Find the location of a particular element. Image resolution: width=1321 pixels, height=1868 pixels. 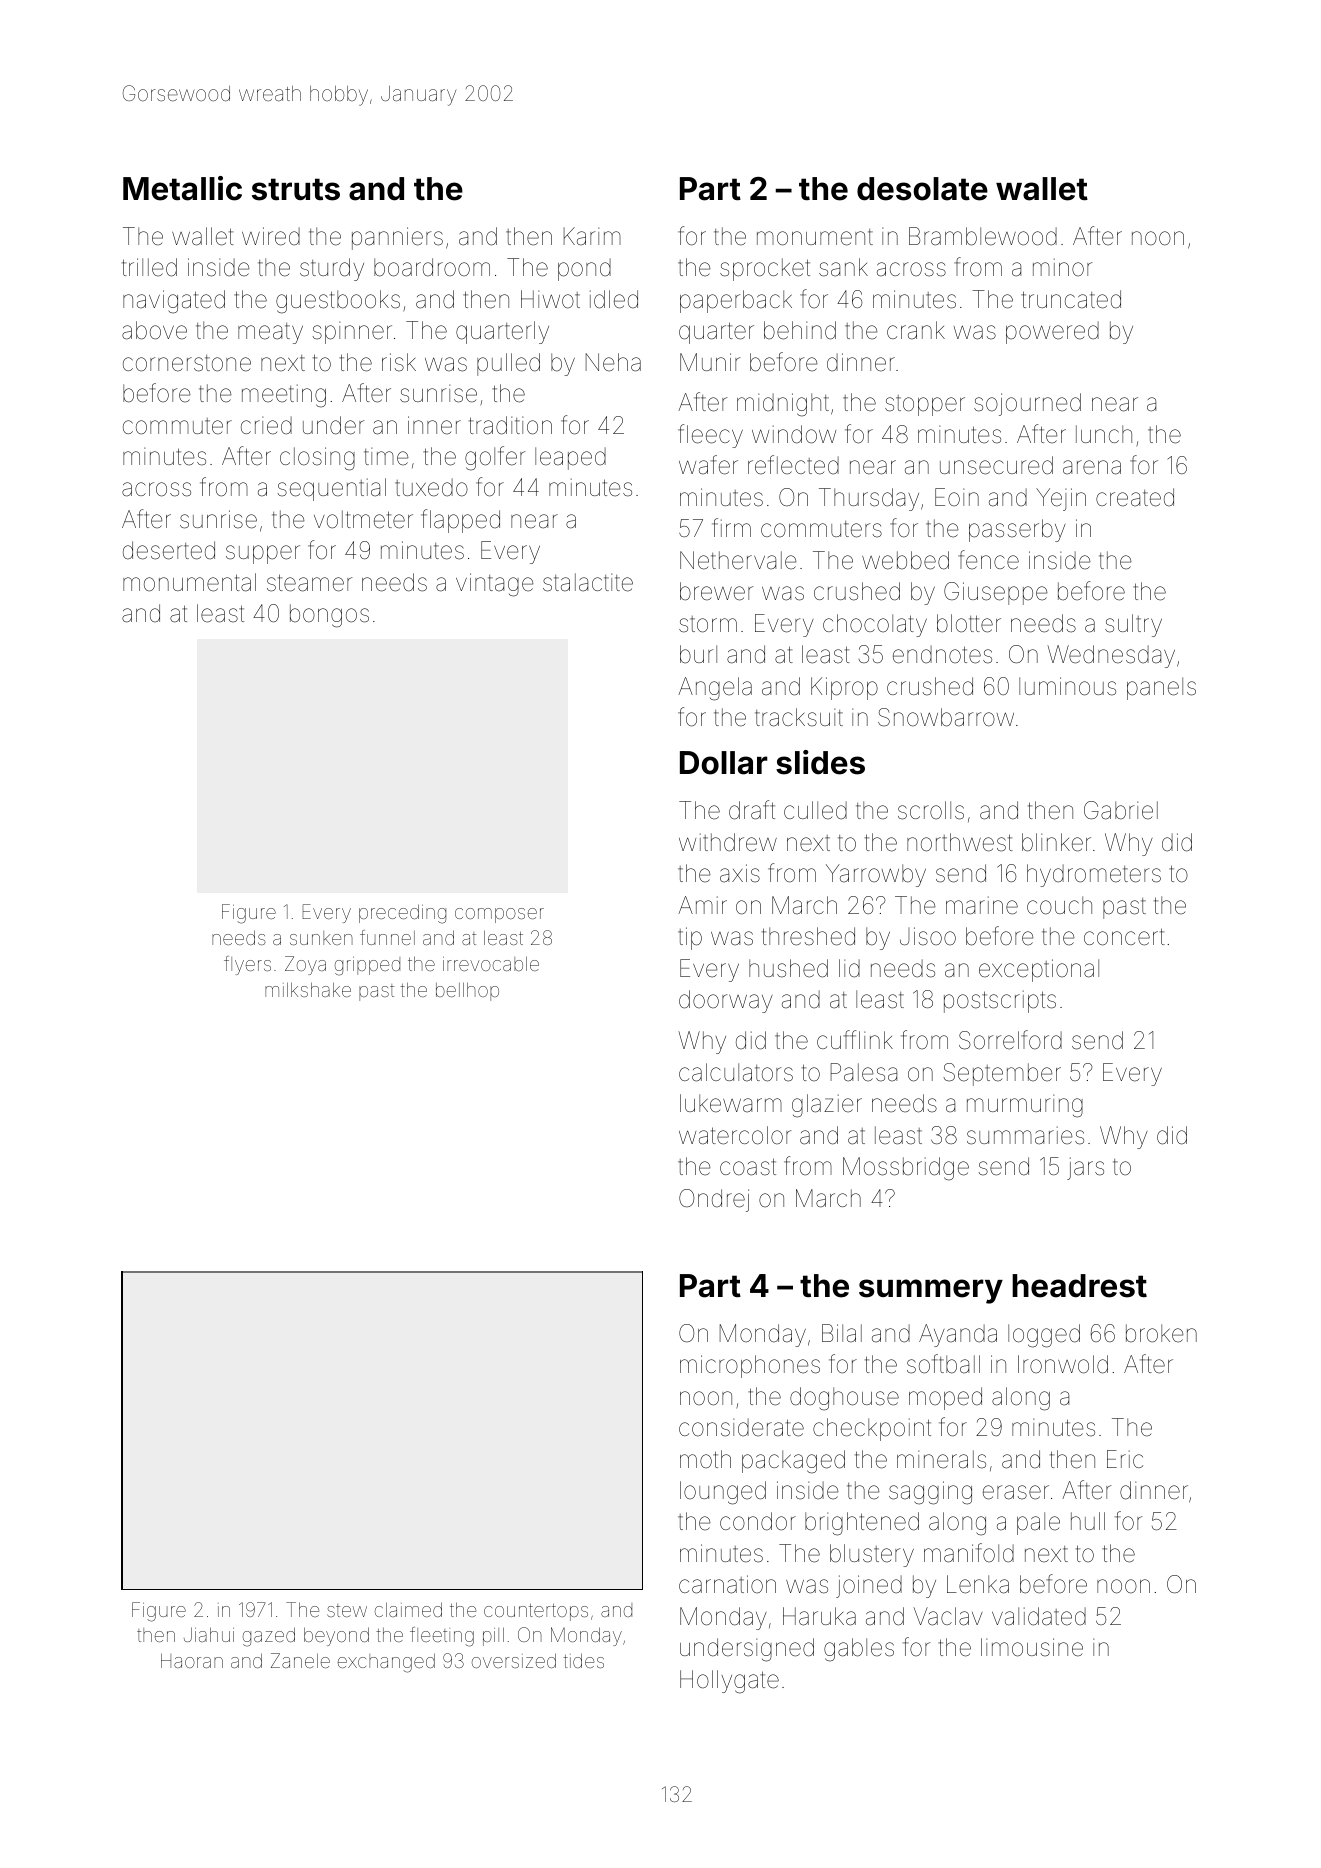

desolate is located at coordinates (922, 189).
